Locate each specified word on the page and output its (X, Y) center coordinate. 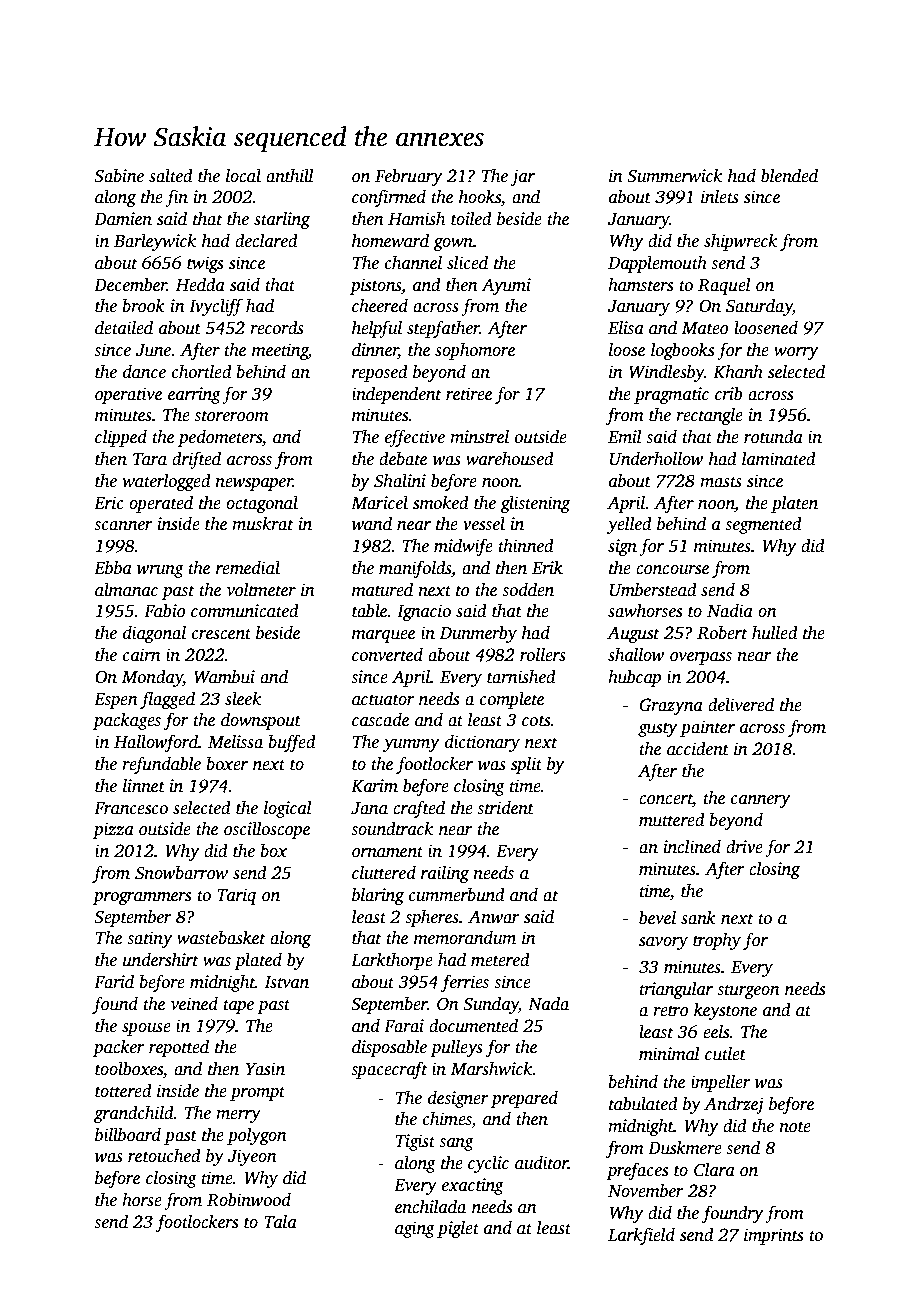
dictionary (482, 743)
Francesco (131, 808)
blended (789, 176)
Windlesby (666, 373)
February (408, 177)
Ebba (113, 568)
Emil (625, 436)
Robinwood (249, 1200)
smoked (441, 503)
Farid (114, 982)
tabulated (643, 1104)
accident (698, 749)
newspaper (254, 484)
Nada (548, 1004)
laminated (779, 459)
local (243, 176)
